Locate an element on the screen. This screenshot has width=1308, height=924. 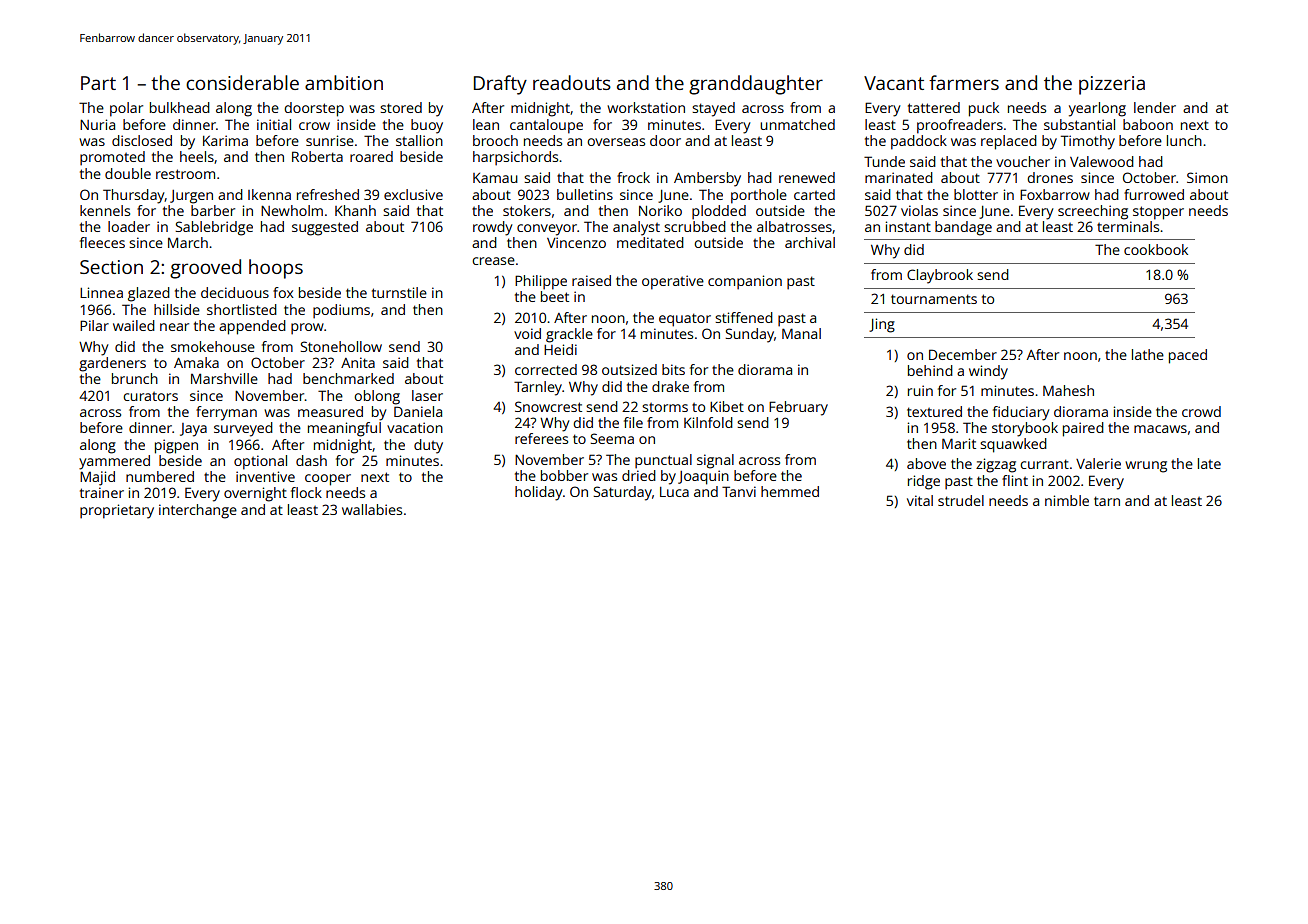
proprietary is located at coordinates (117, 511).
